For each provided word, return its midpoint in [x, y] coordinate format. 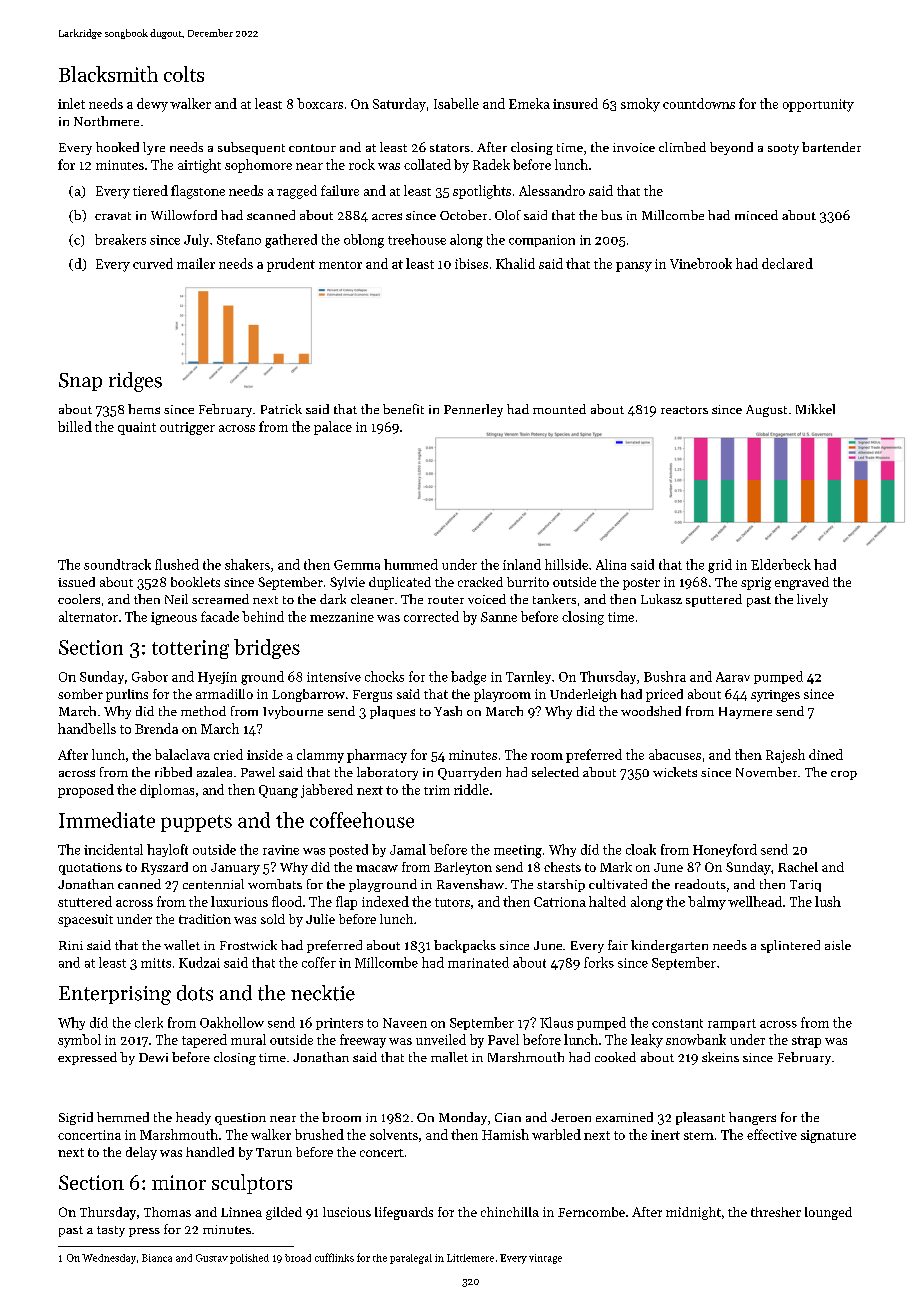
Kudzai [199, 962]
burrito [528, 582]
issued [76, 582]
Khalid [515, 263]
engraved [802, 583]
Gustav [212, 1258]
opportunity [818, 105]
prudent [291, 265]
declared [787, 263]
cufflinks [334, 1257]
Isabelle [456, 103]
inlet [71, 103]
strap [806, 1042]
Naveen [405, 1023]
